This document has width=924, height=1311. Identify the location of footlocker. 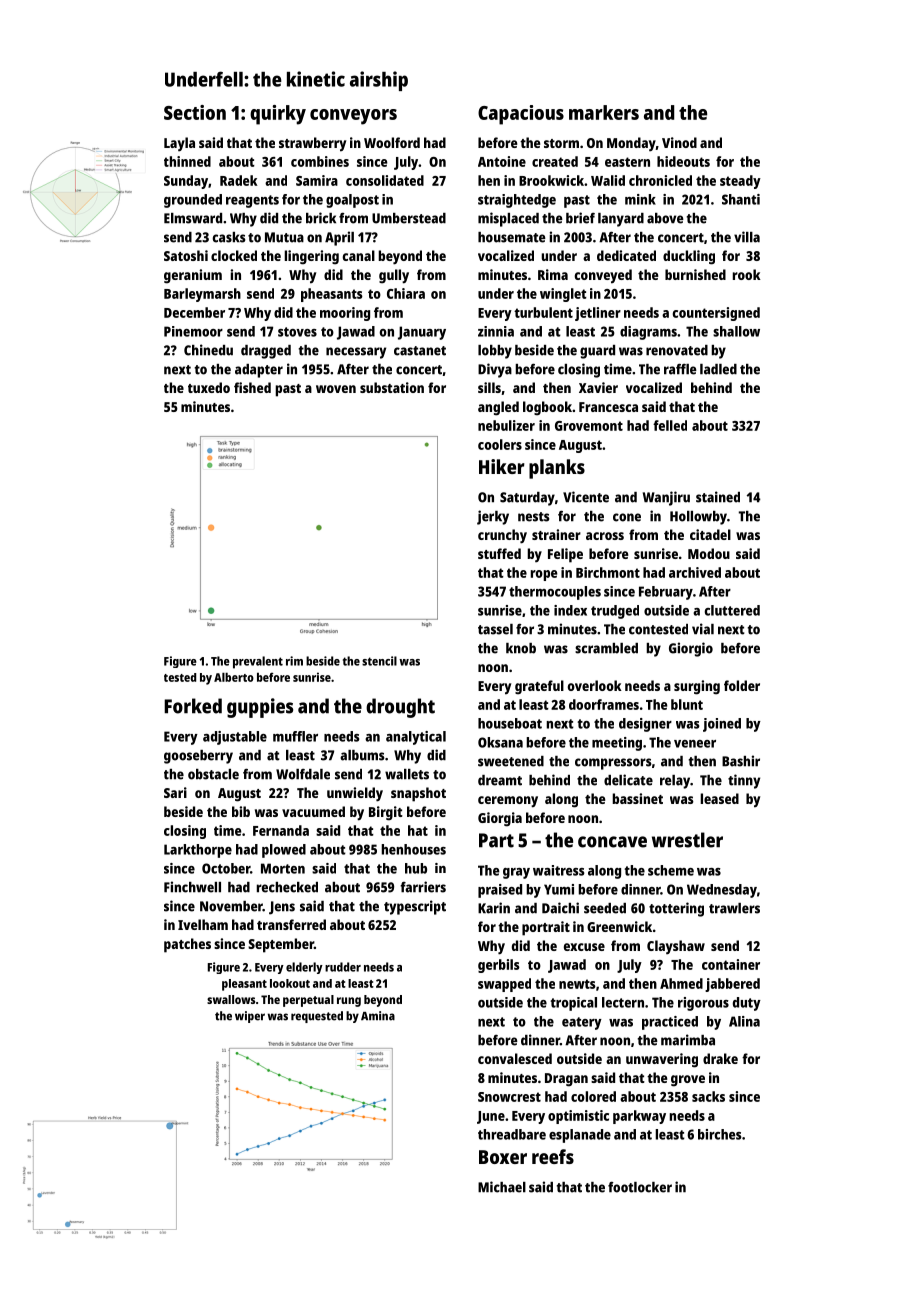
(640, 1187).
